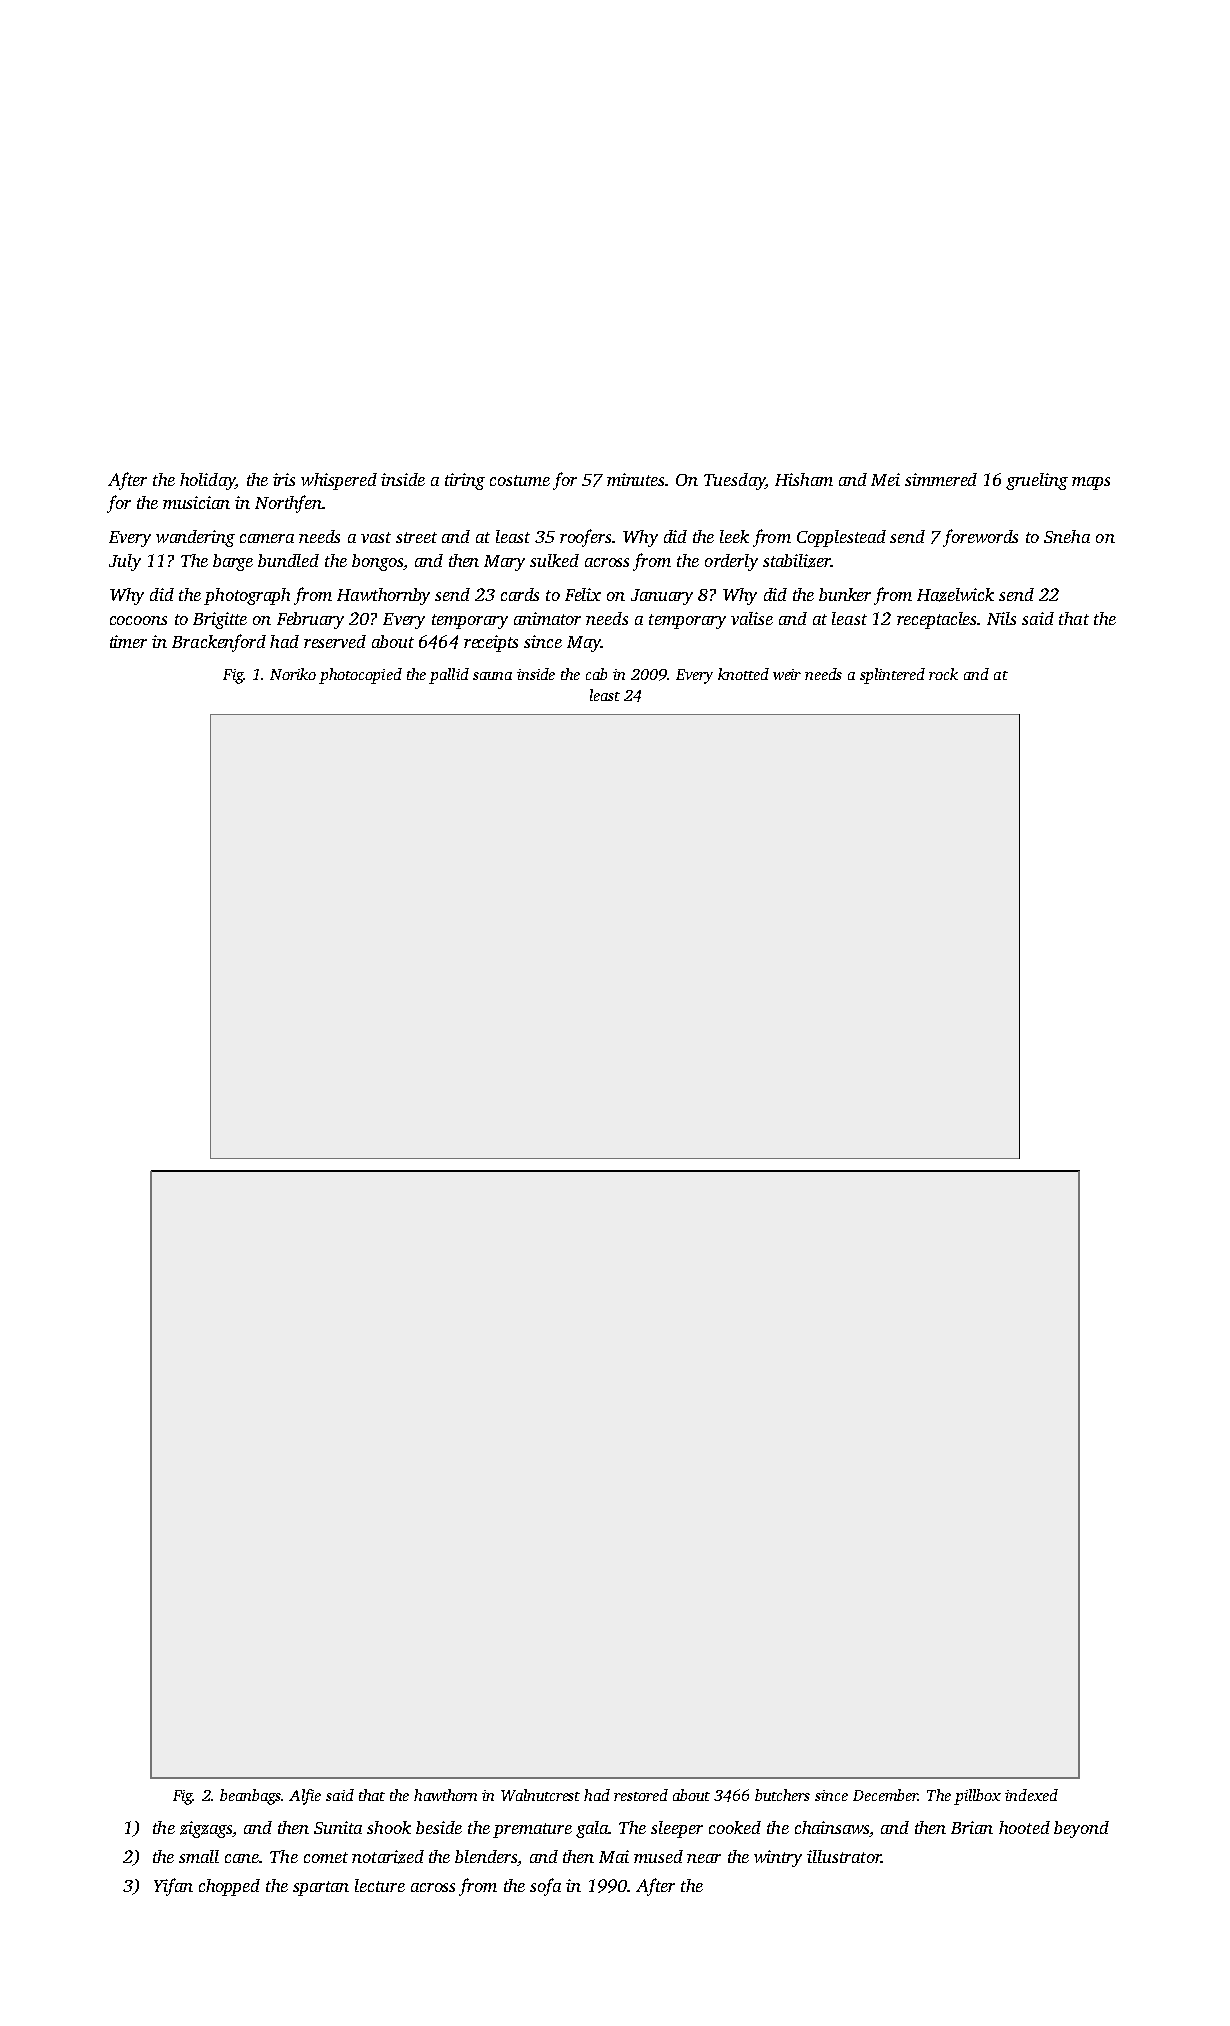  Describe the element at coordinates (1031, 1795) in the screenshot. I see `indexed` at that location.
